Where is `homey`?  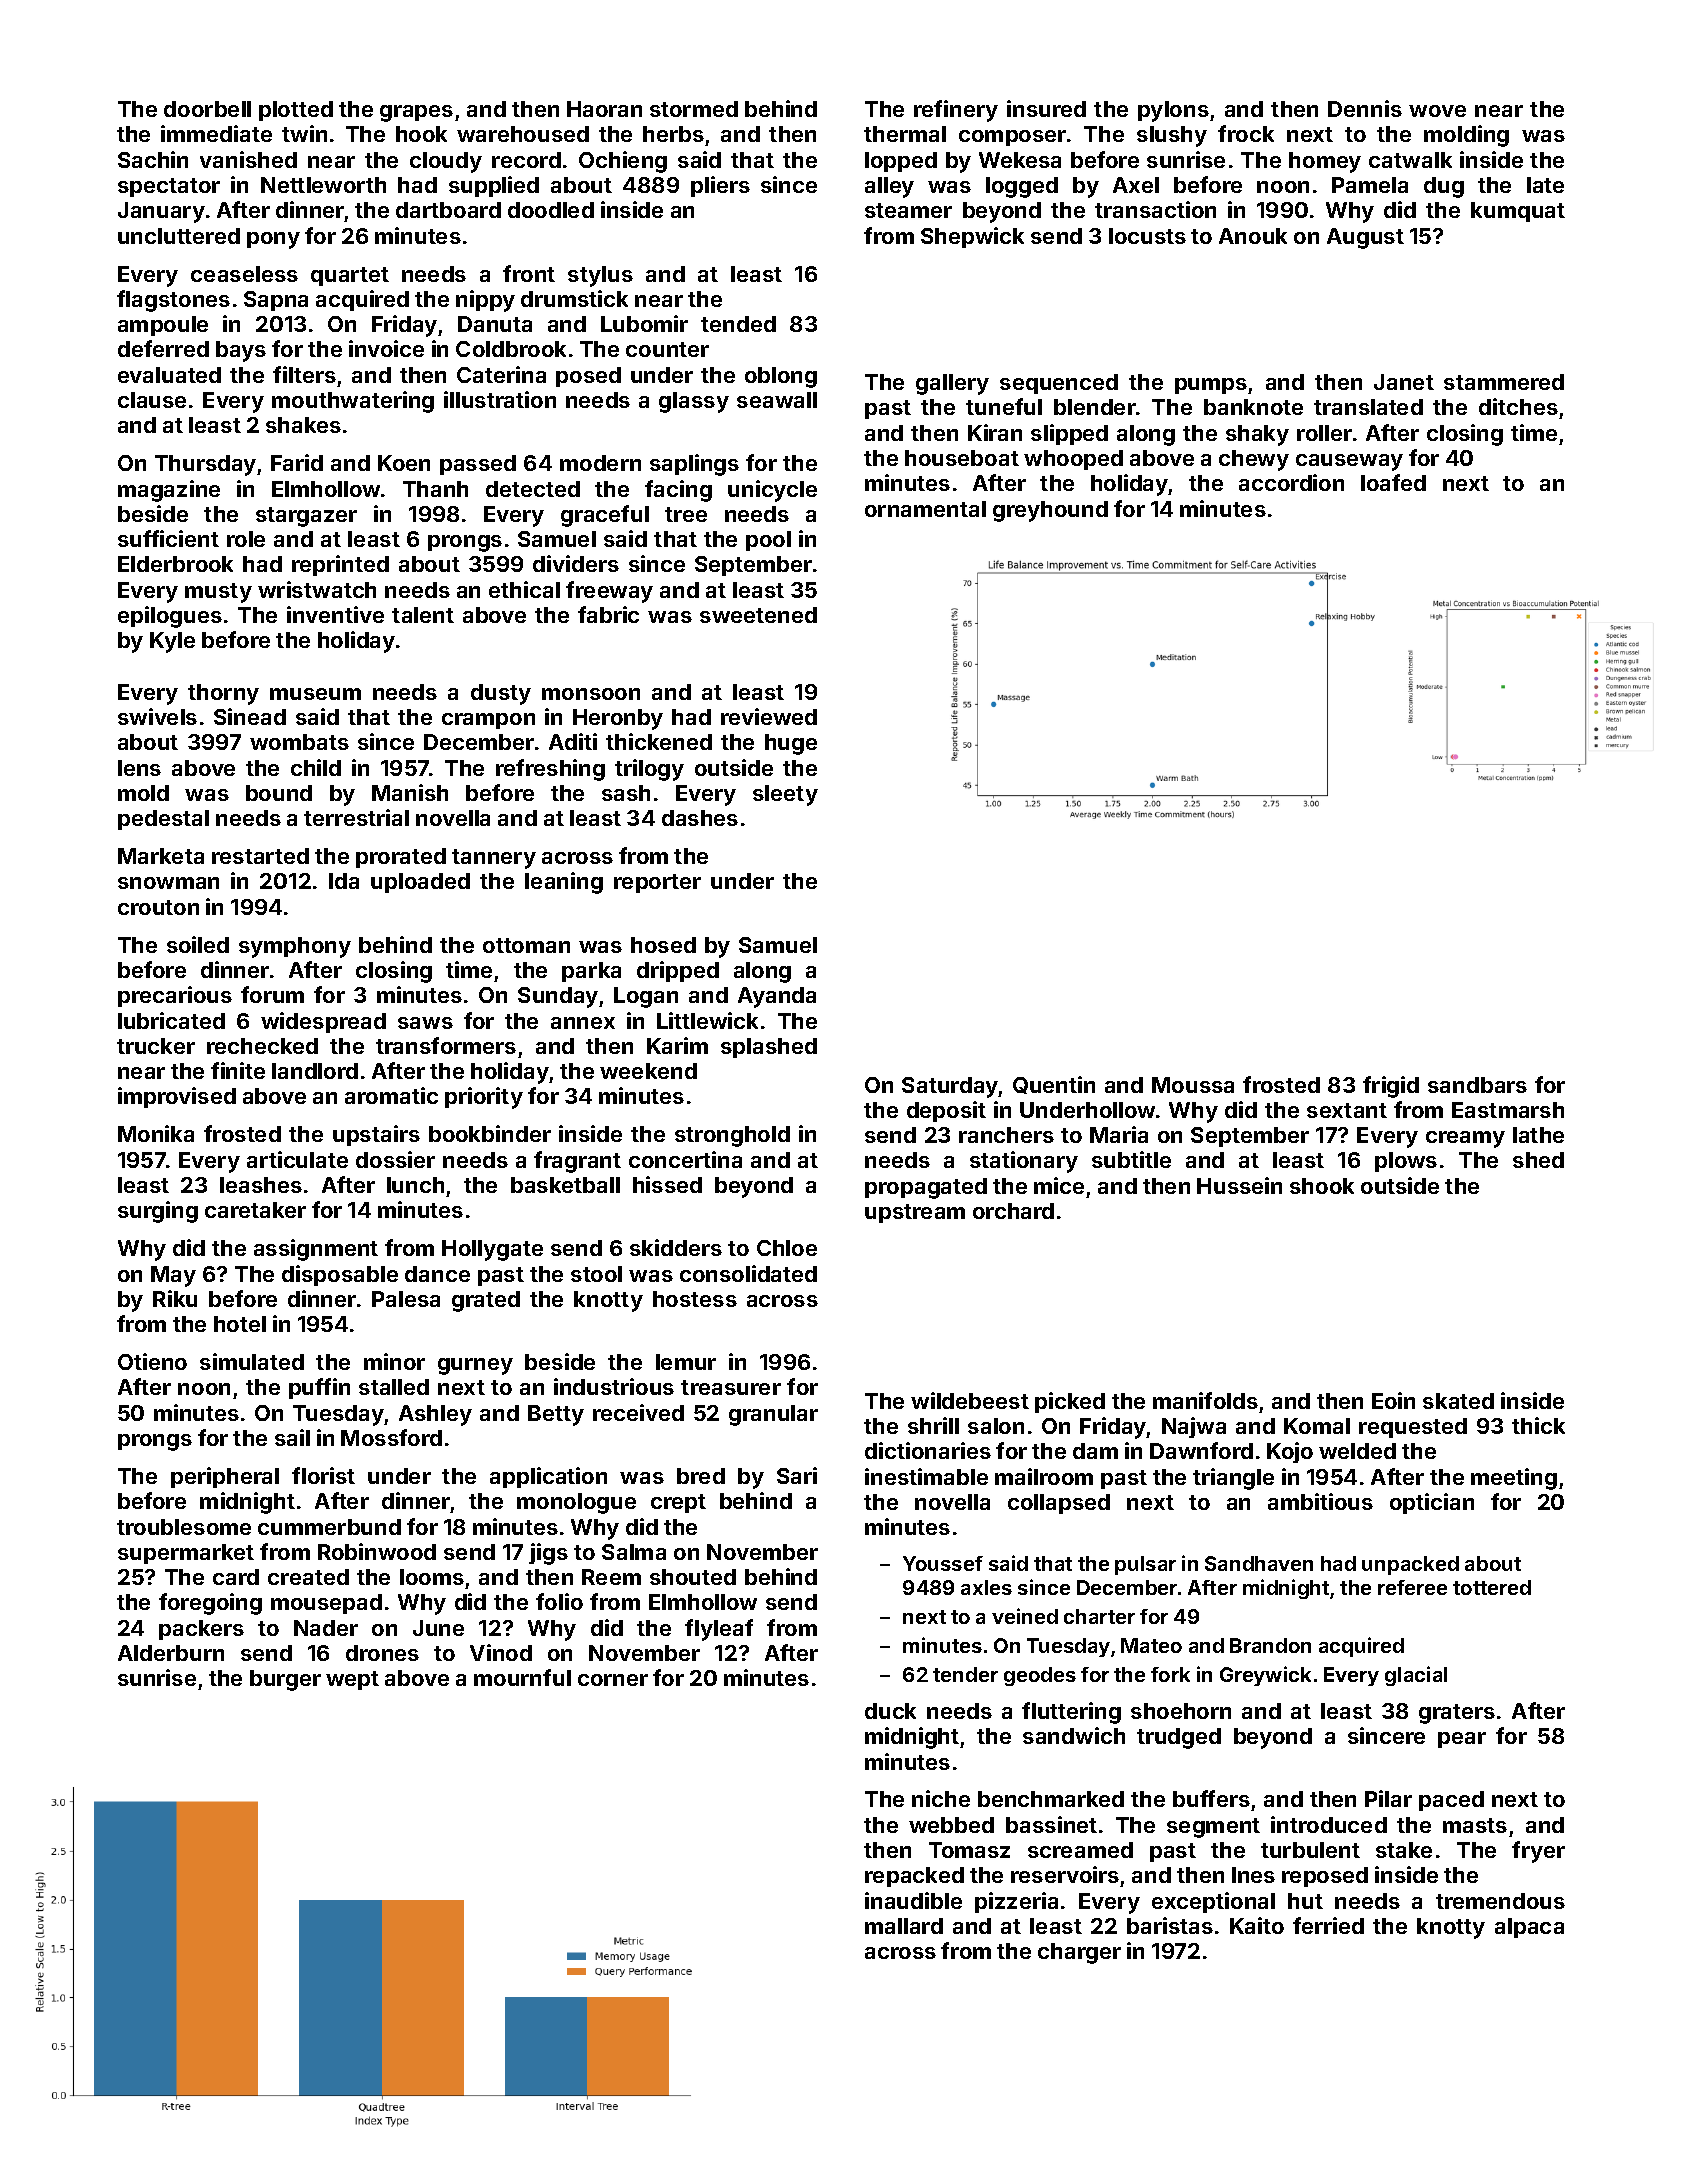
homey is located at coordinates (1325, 162).
